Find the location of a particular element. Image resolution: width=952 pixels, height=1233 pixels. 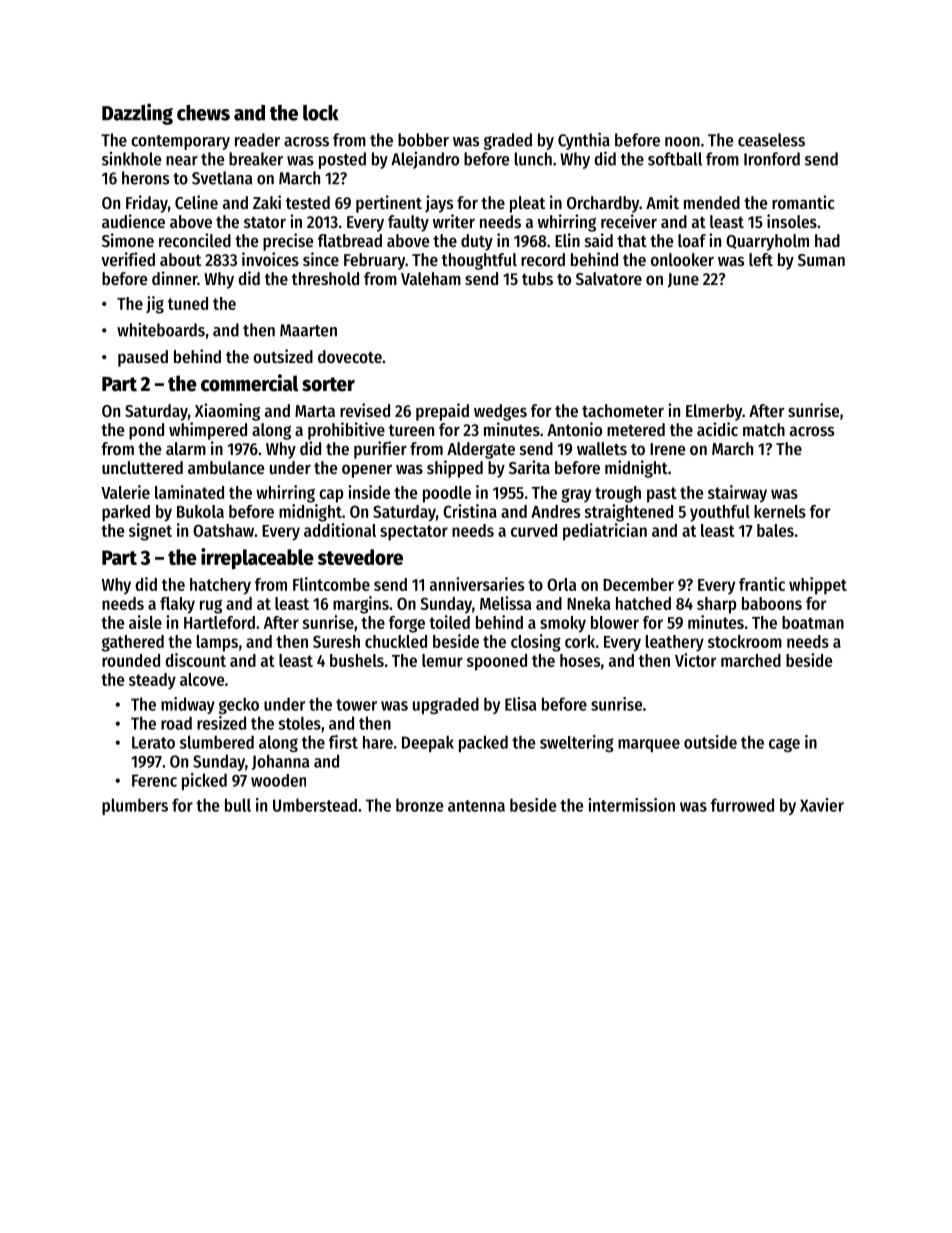

kernels is located at coordinates (780, 511).
